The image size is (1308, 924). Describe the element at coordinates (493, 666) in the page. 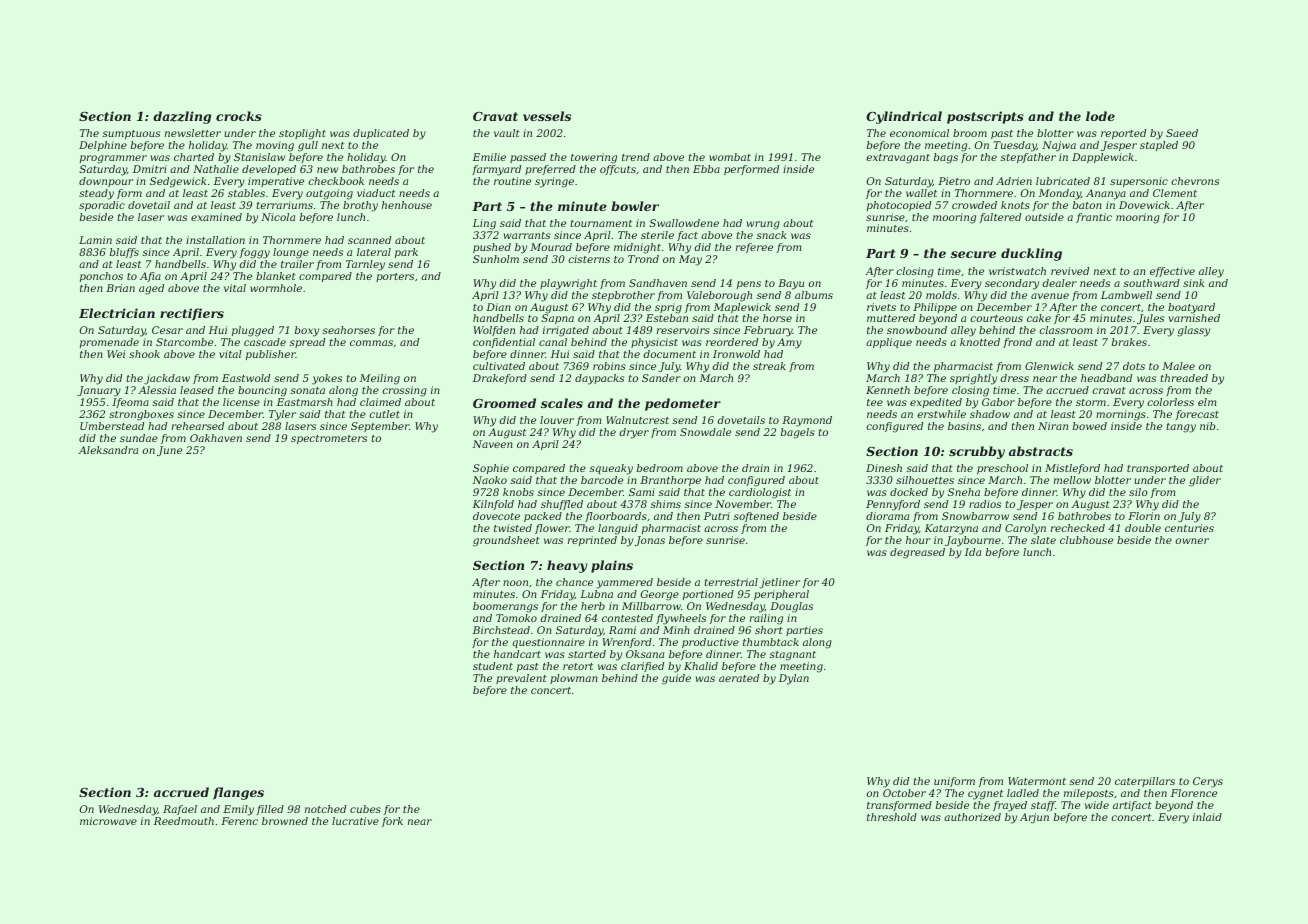

I see `student` at that location.
